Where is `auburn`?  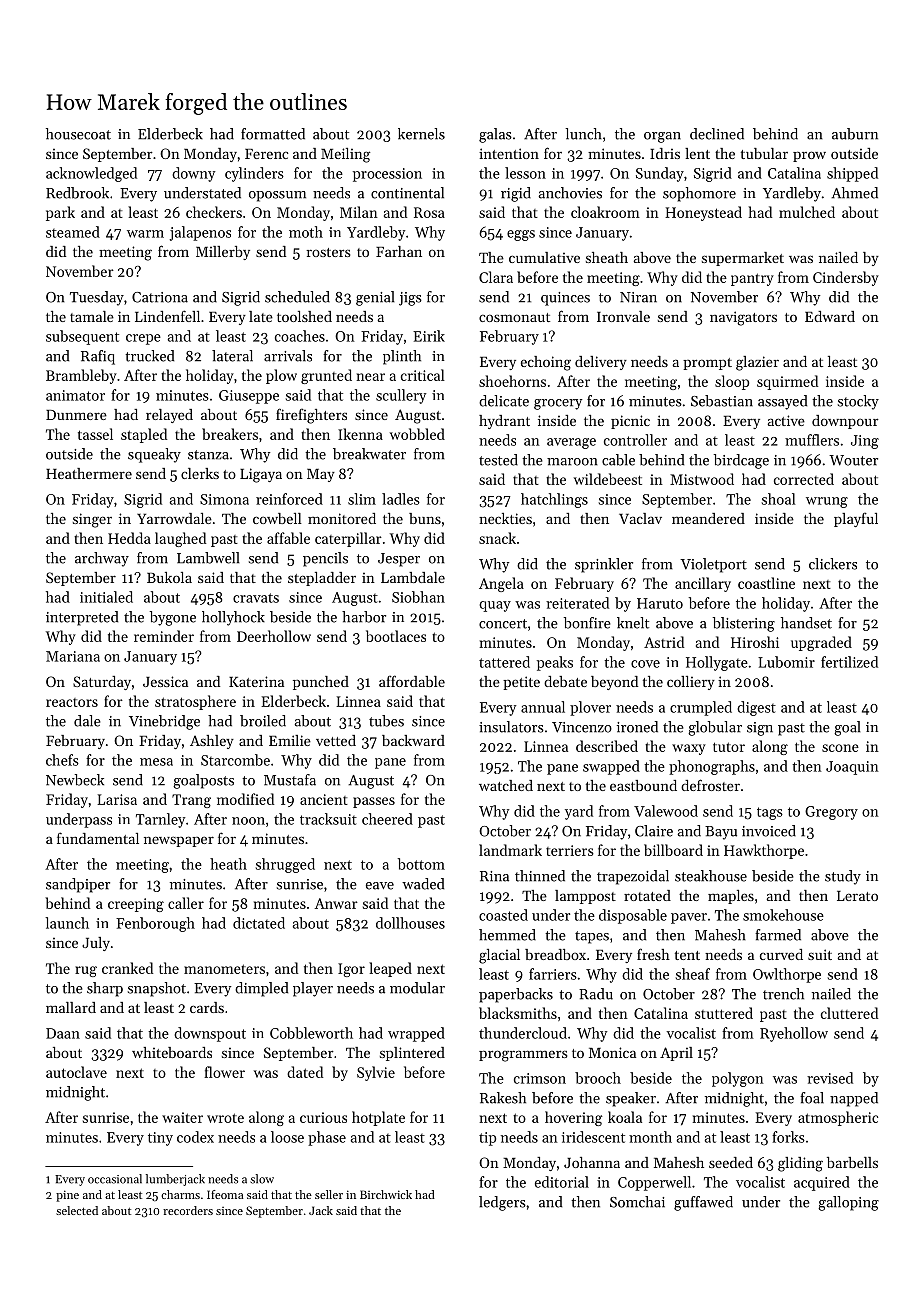
auburn is located at coordinates (855, 134).
